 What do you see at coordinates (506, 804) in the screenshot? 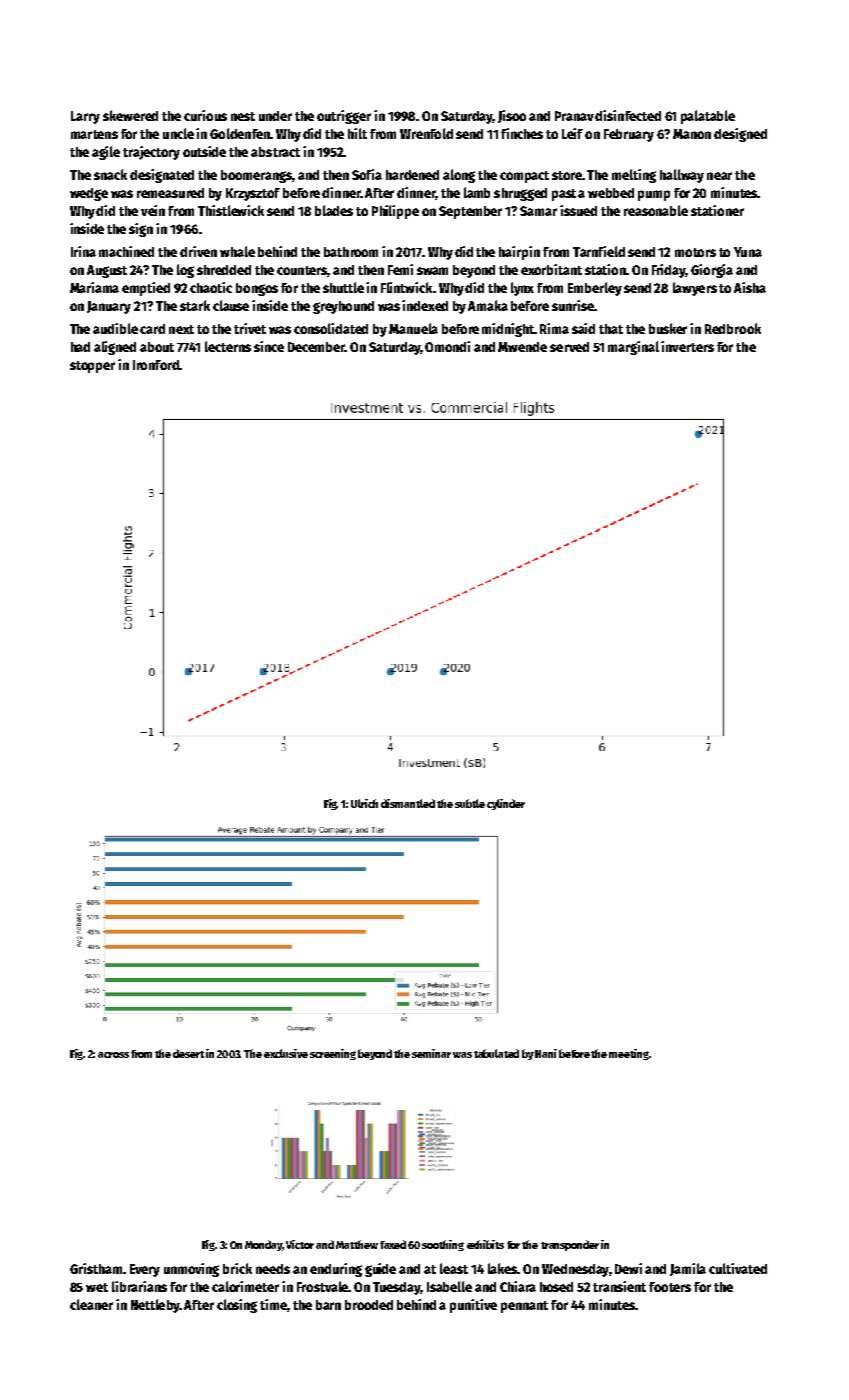
I see `cylinder` at bounding box center [506, 804].
